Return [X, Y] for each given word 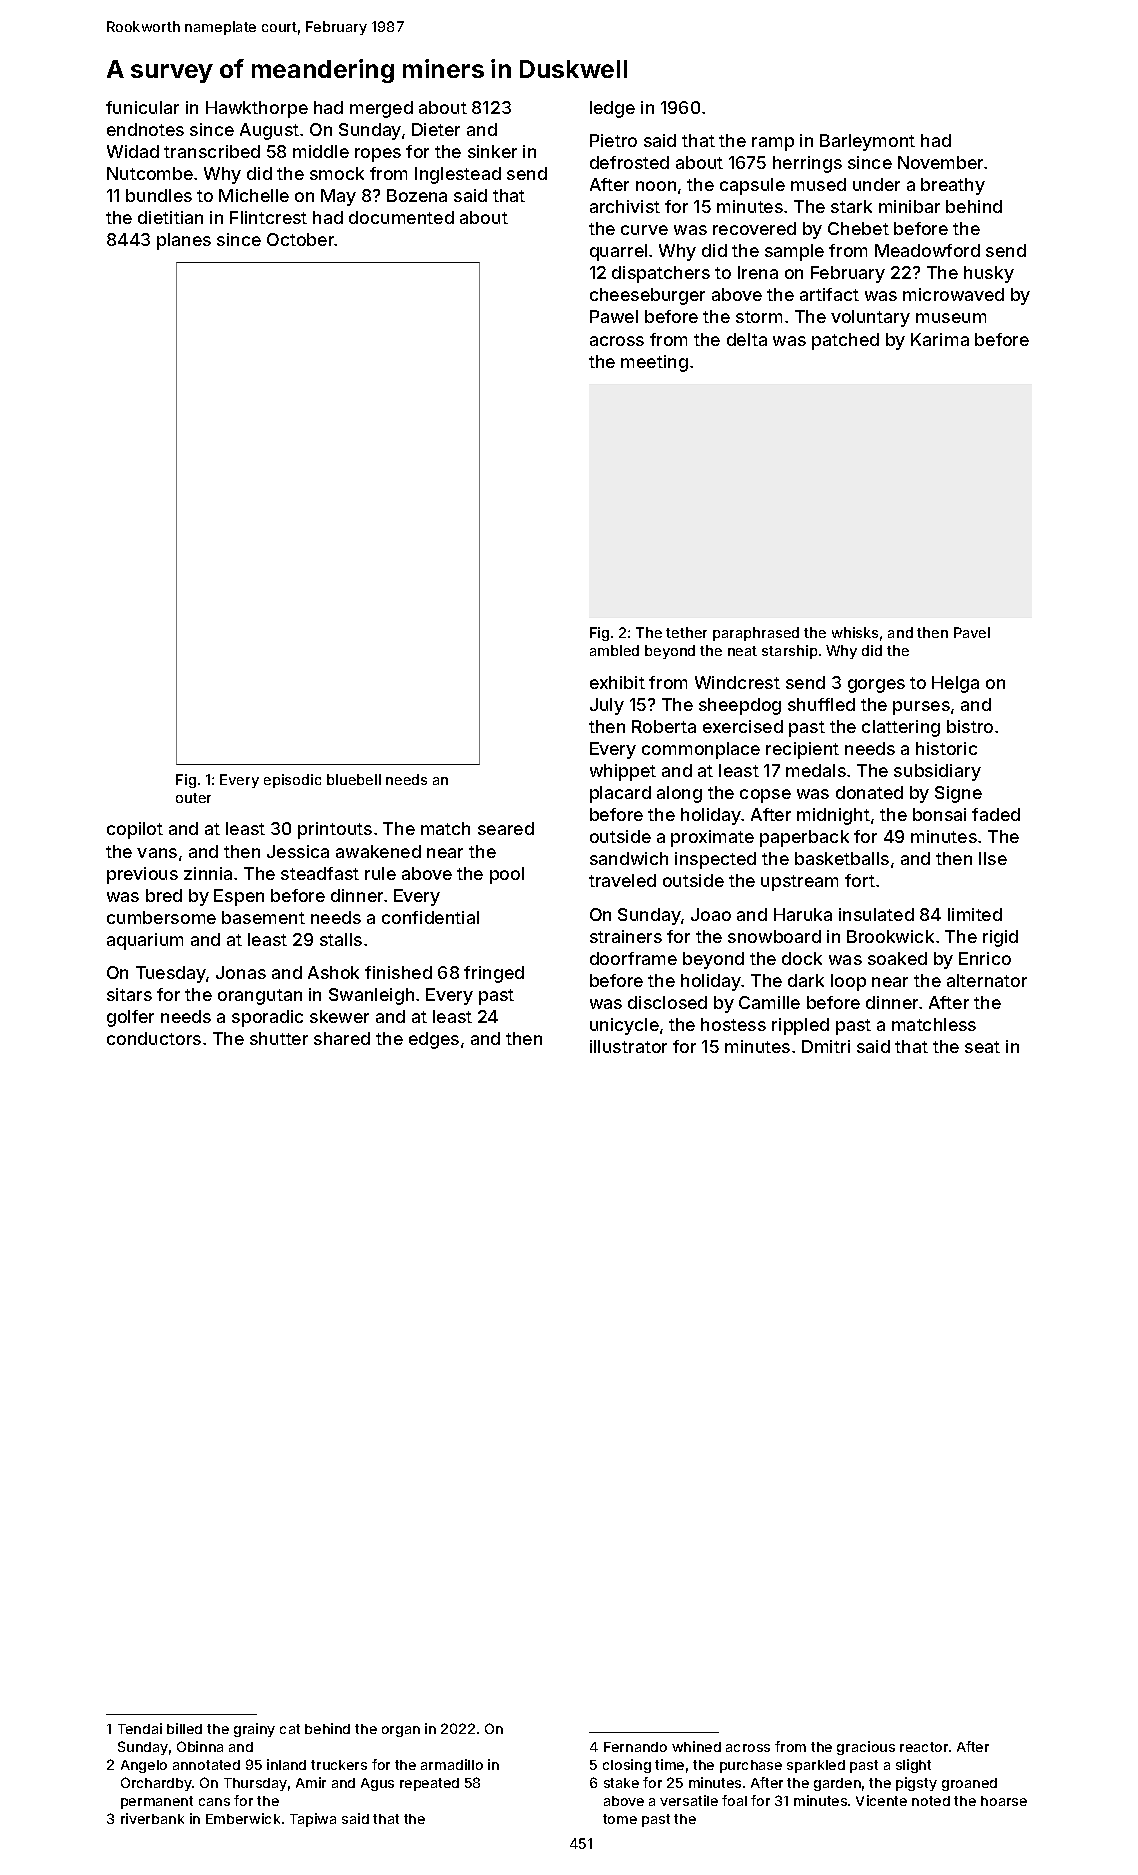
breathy [953, 186]
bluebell [354, 779]
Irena [758, 272]
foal [734, 1800]
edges [434, 1040]
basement [263, 917]
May [338, 197]
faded [996, 814]
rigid [1000, 938]
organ [401, 1731]
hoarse [1004, 1801]
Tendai [140, 1728]
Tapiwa [313, 1820]
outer [193, 798]
